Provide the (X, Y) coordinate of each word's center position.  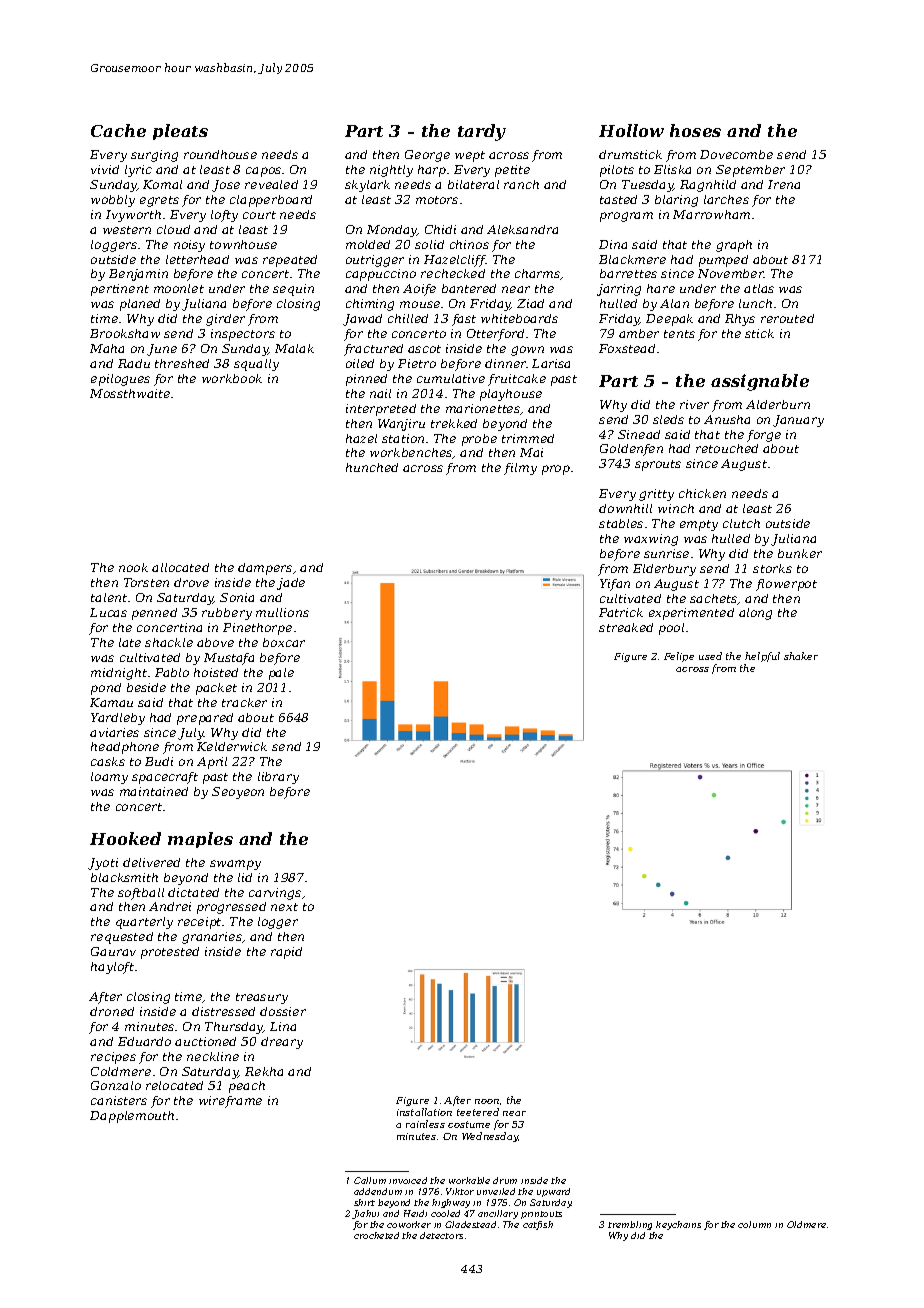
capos (263, 172)
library (278, 778)
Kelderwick (232, 746)
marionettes (483, 409)
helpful (762, 657)
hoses (695, 130)
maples (200, 840)
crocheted (376, 1235)
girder (225, 320)
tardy (482, 132)
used (710, 656)
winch (676, 508)
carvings (275, 894)
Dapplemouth (132, 1117)
